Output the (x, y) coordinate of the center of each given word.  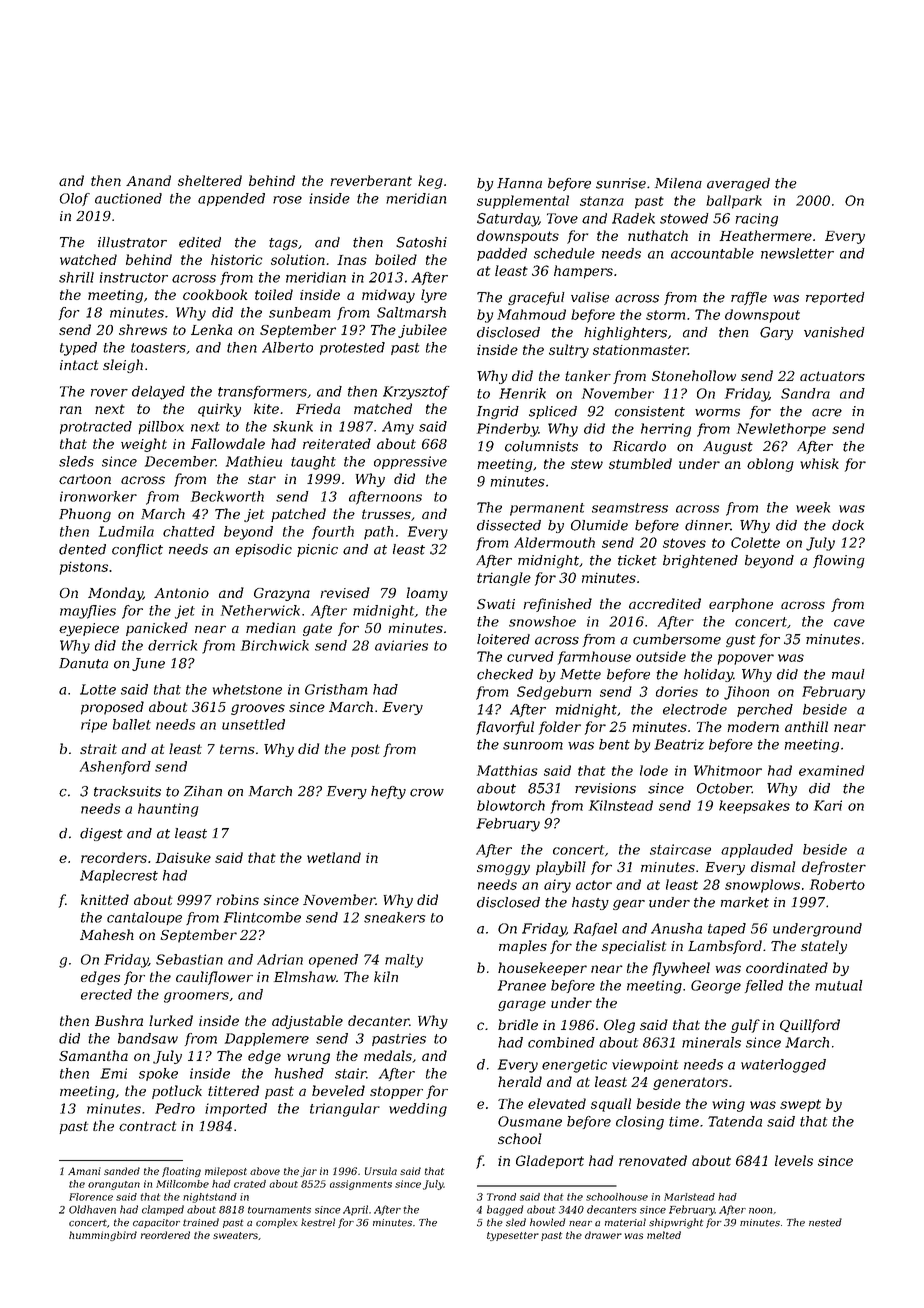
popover (746, 659)
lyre (434, 296)
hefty (388, 792)
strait (98, 749)
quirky (219, 410)
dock (848, 525)
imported (236, 1110)
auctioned (128, 198)
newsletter (797, 253)
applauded (757, 851)
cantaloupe (144, 918)
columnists (541, 446)
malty (404, 961)
